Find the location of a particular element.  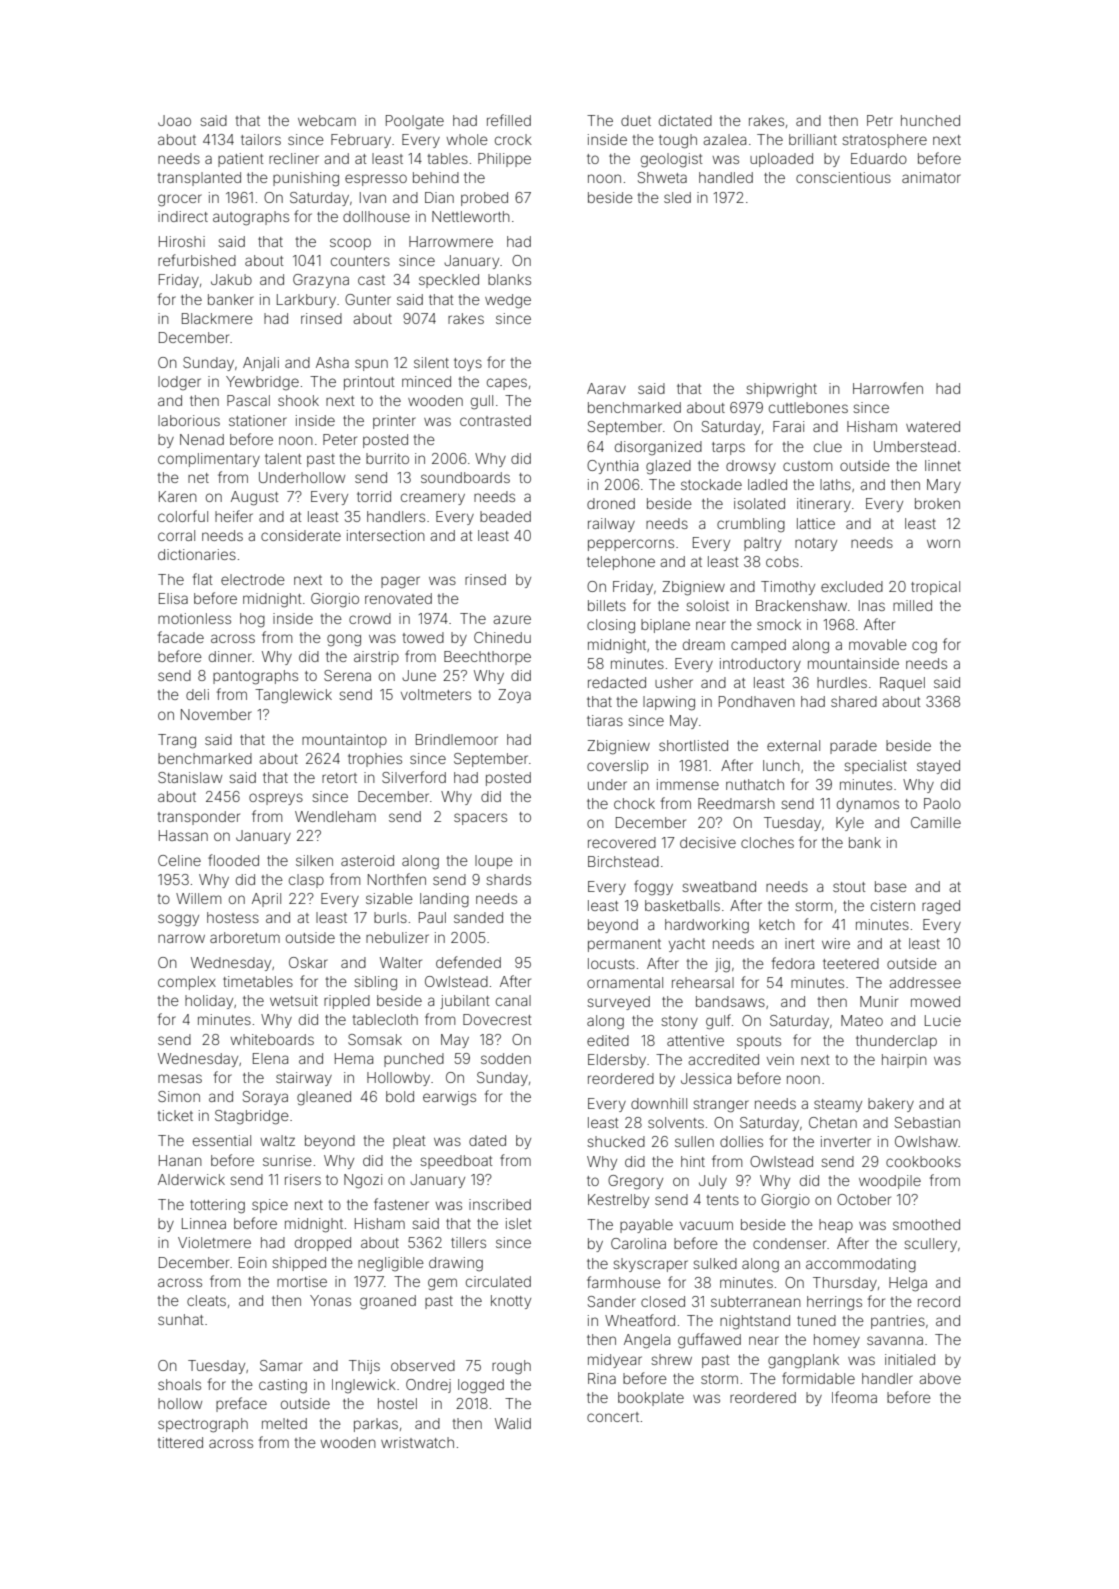

spacers is located at coordinates (480, 819).
